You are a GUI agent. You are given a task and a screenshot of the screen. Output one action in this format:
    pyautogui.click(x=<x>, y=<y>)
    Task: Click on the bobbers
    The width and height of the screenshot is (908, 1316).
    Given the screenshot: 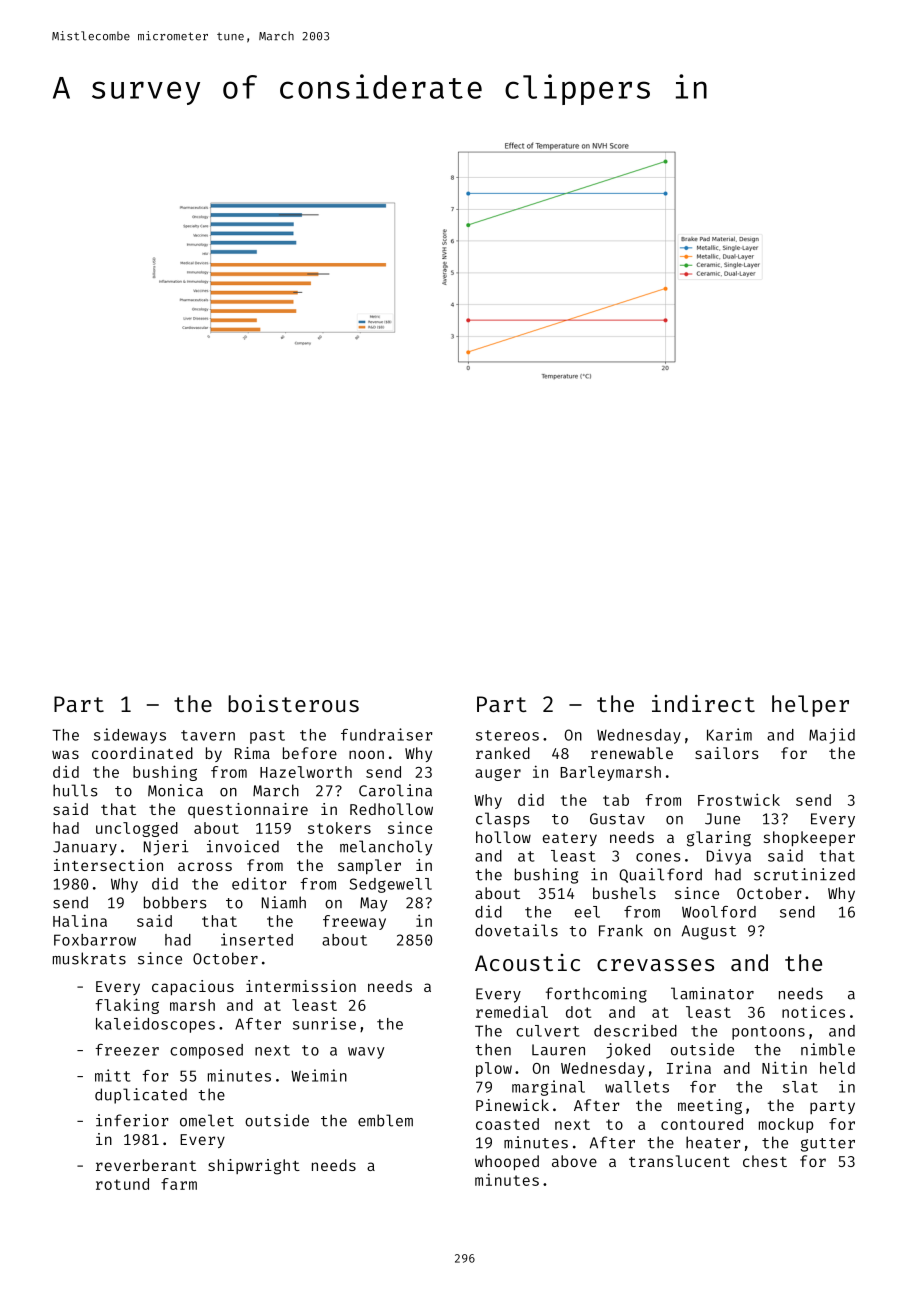 What is the action you would take?
    pyautogui.click(x=175, y=902)
